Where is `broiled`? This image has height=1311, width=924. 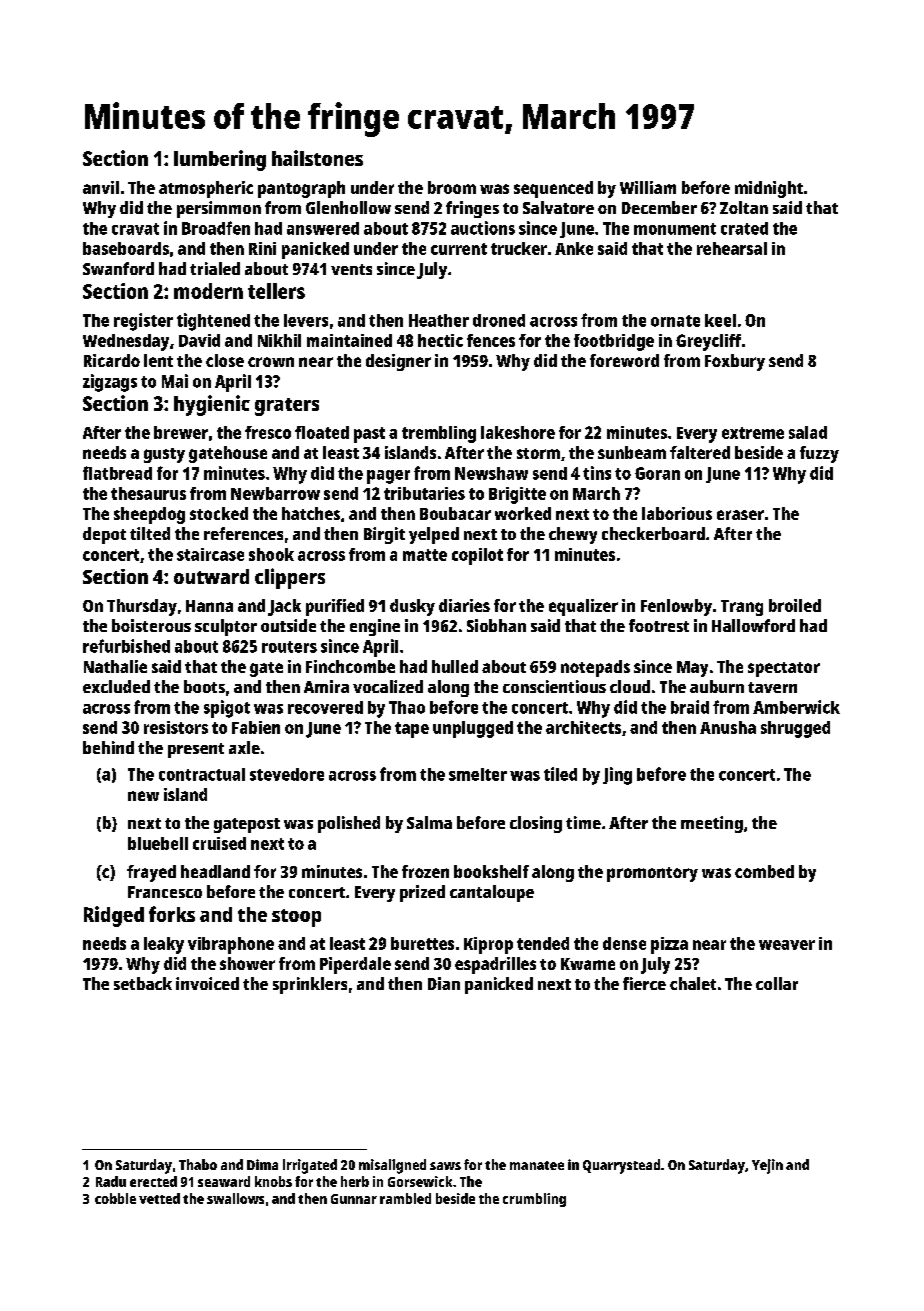
broiled is located at coordinates (795, 605).
